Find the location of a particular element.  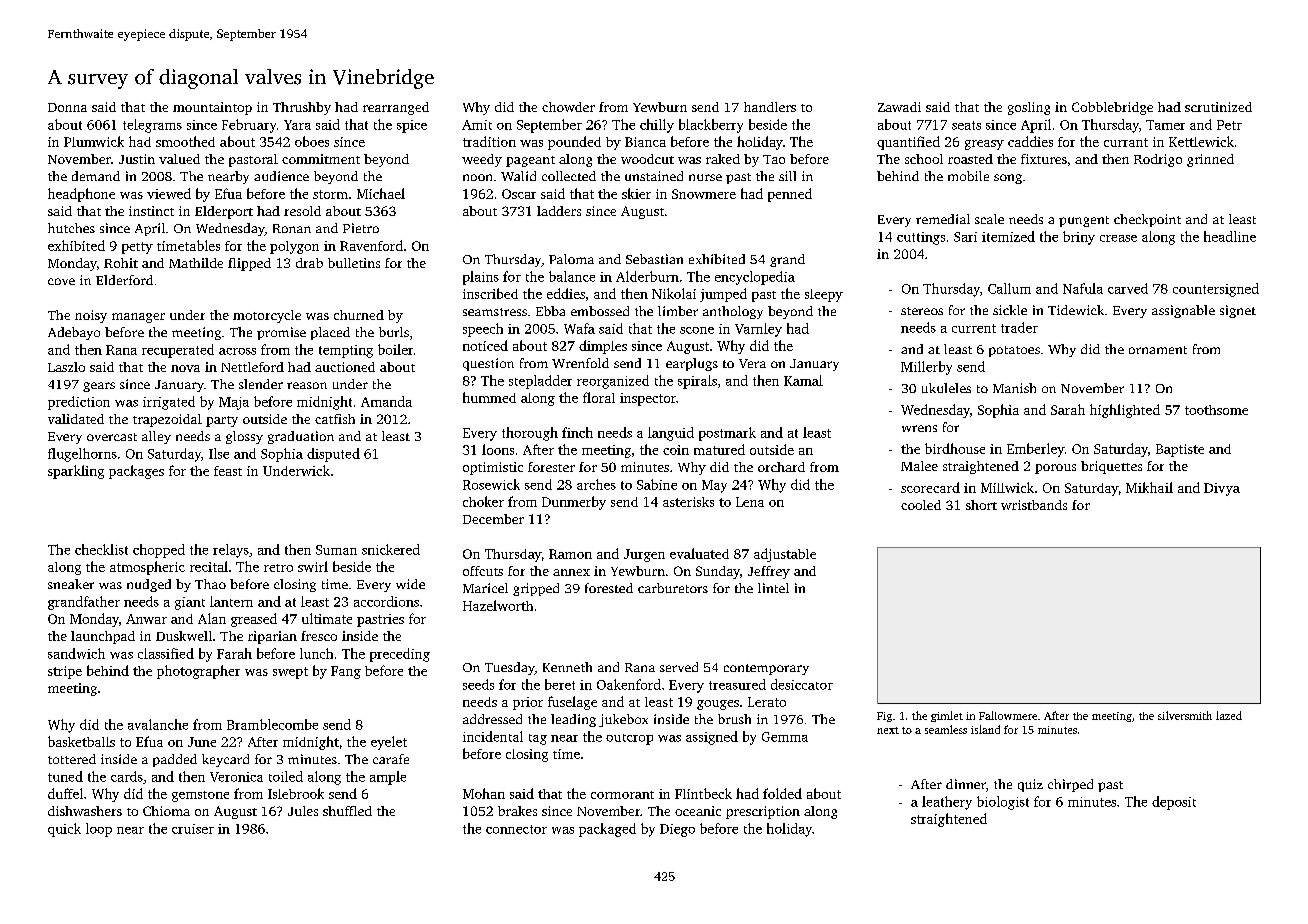

manager is located at coordinates (138, 318).
